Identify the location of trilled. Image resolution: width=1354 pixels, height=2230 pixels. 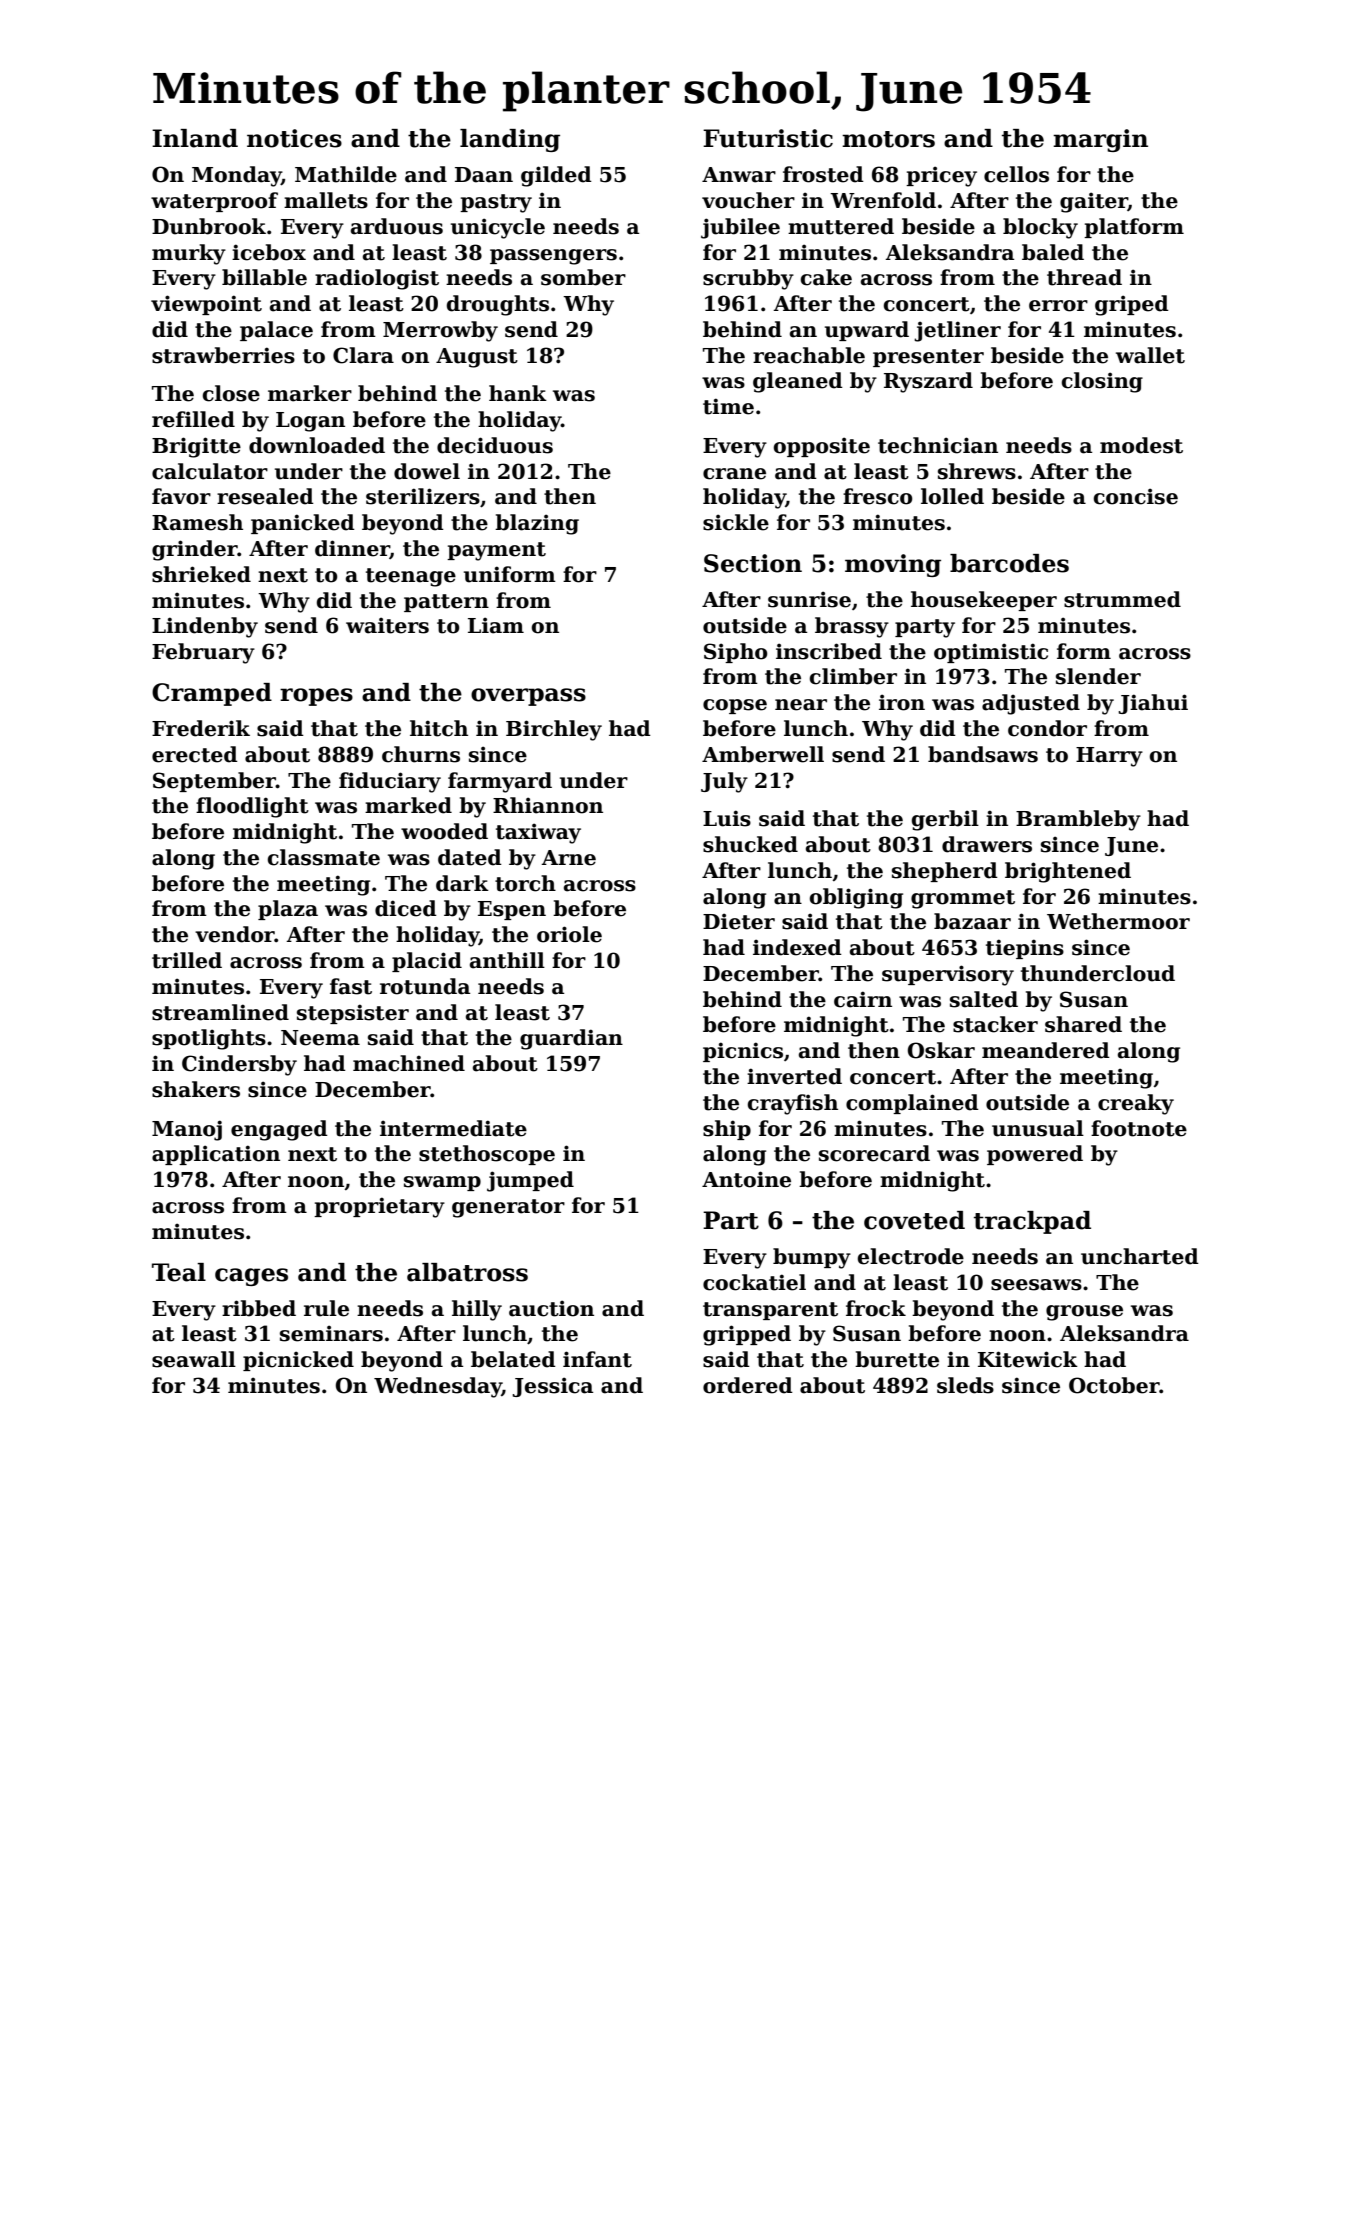
(187, 960).
